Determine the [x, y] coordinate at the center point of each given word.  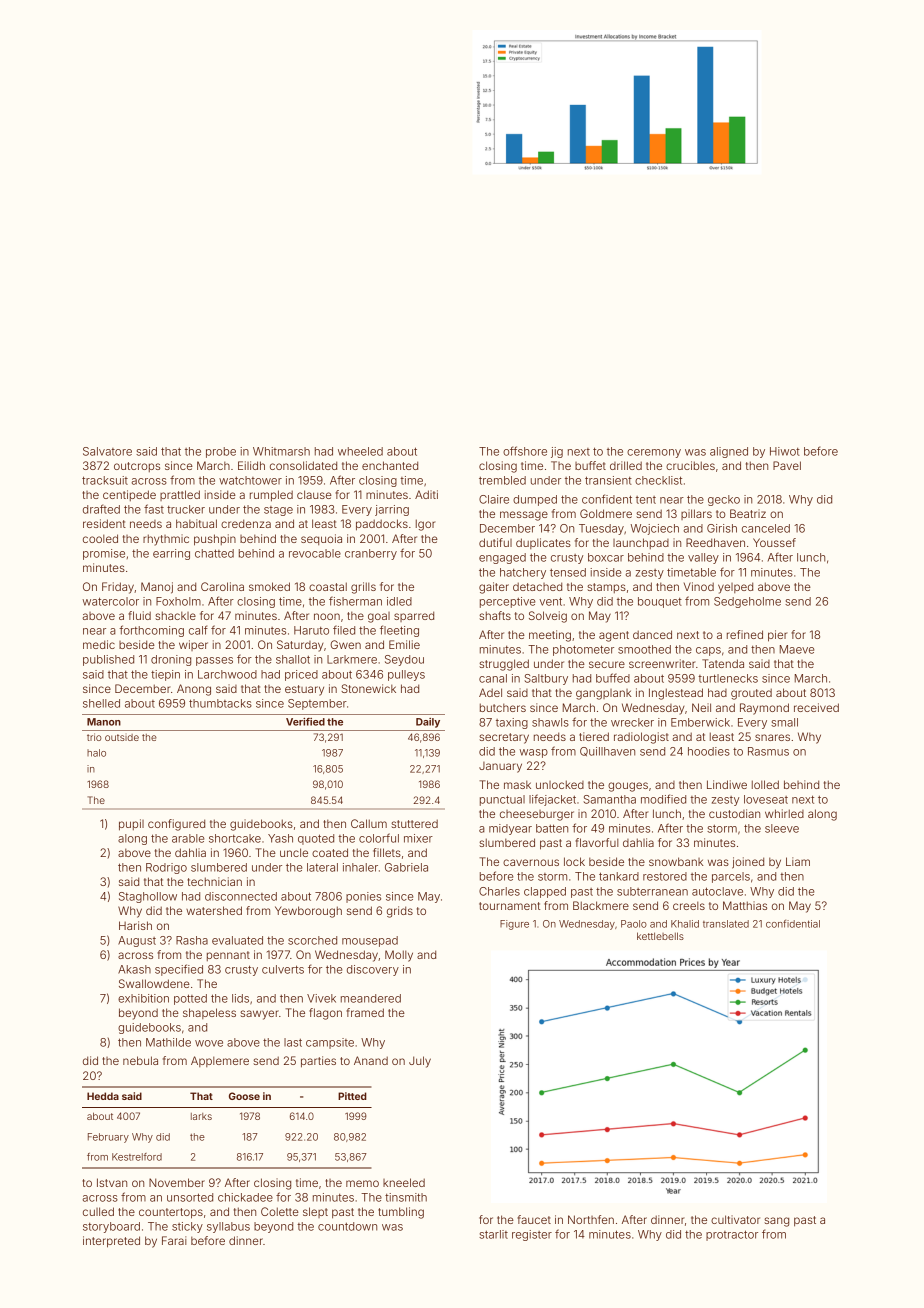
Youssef [774, 542]
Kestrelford [137, 1157]
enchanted [390, 465]
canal [493, 678]
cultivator [735, 1219]
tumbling [401, 1213]
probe [221, 452]
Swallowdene [154, 983]
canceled [766, 528]
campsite [330, 1043]
